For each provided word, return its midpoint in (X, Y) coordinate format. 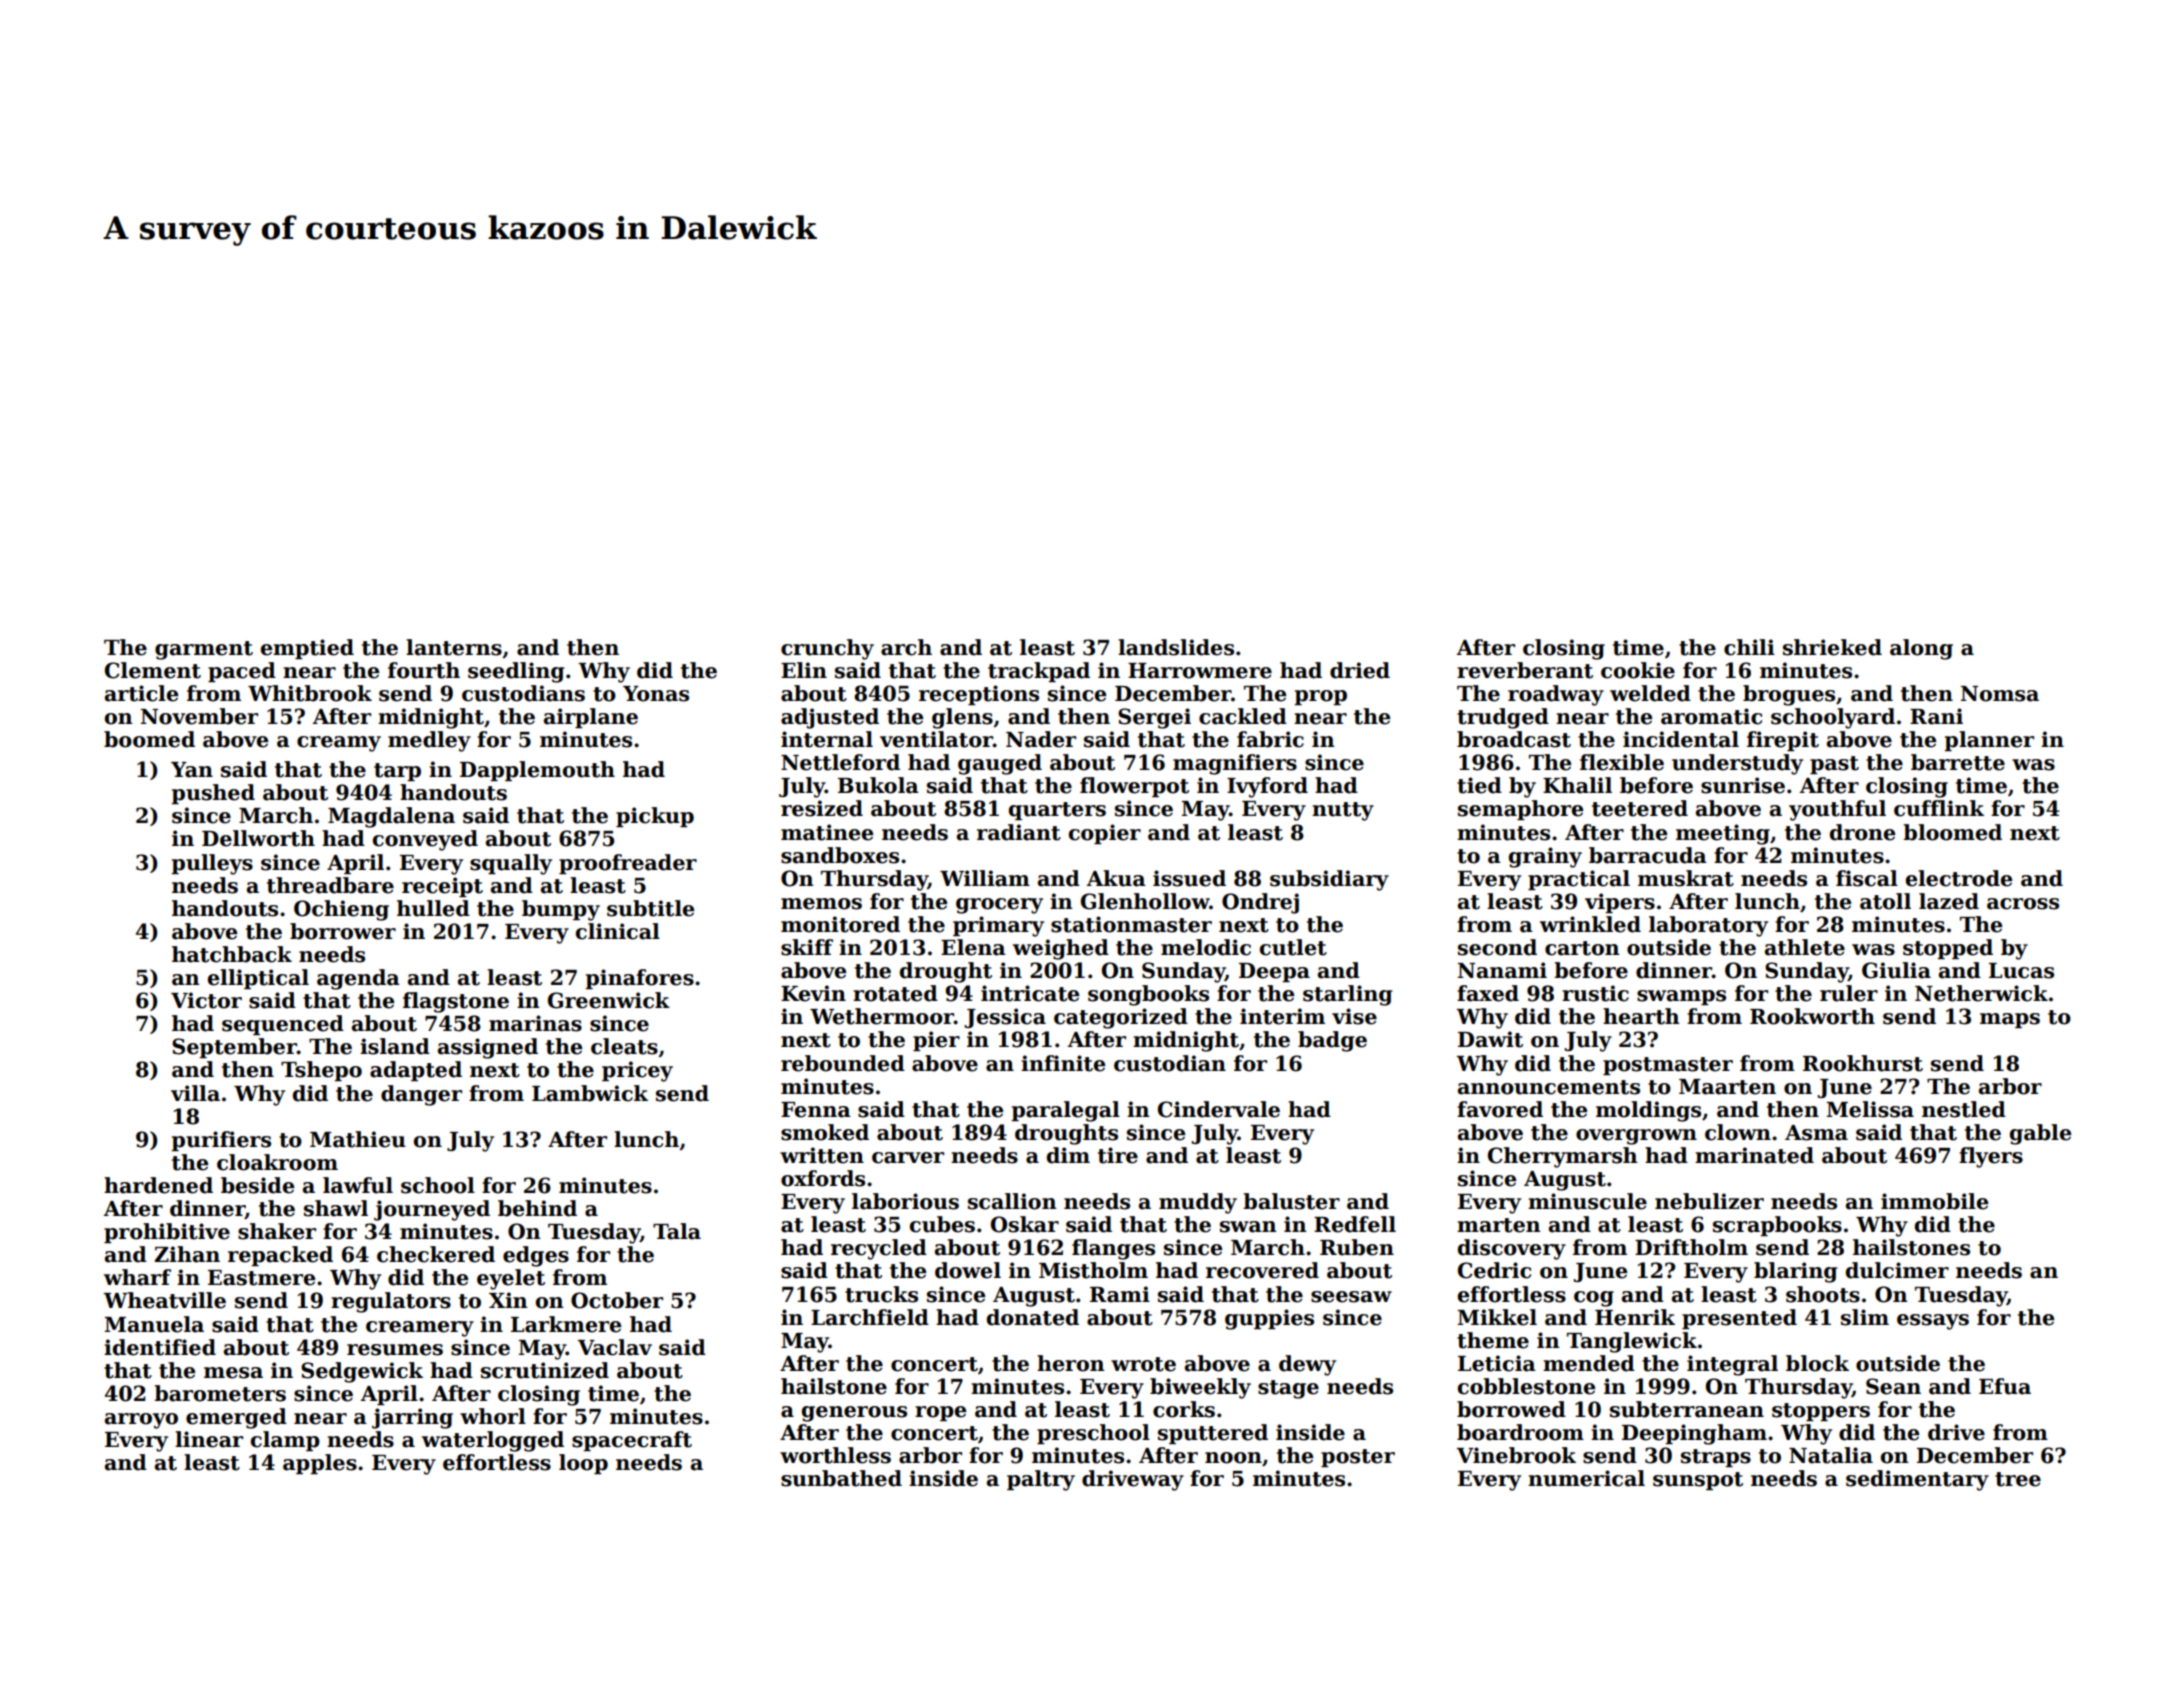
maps (2010, 1020)
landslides (1176, 647)
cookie (1638, 670)
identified (160, 1347)
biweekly (1200, 1388)
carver (908, 1158)
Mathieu (358, 1139)
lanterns (454, 647)
